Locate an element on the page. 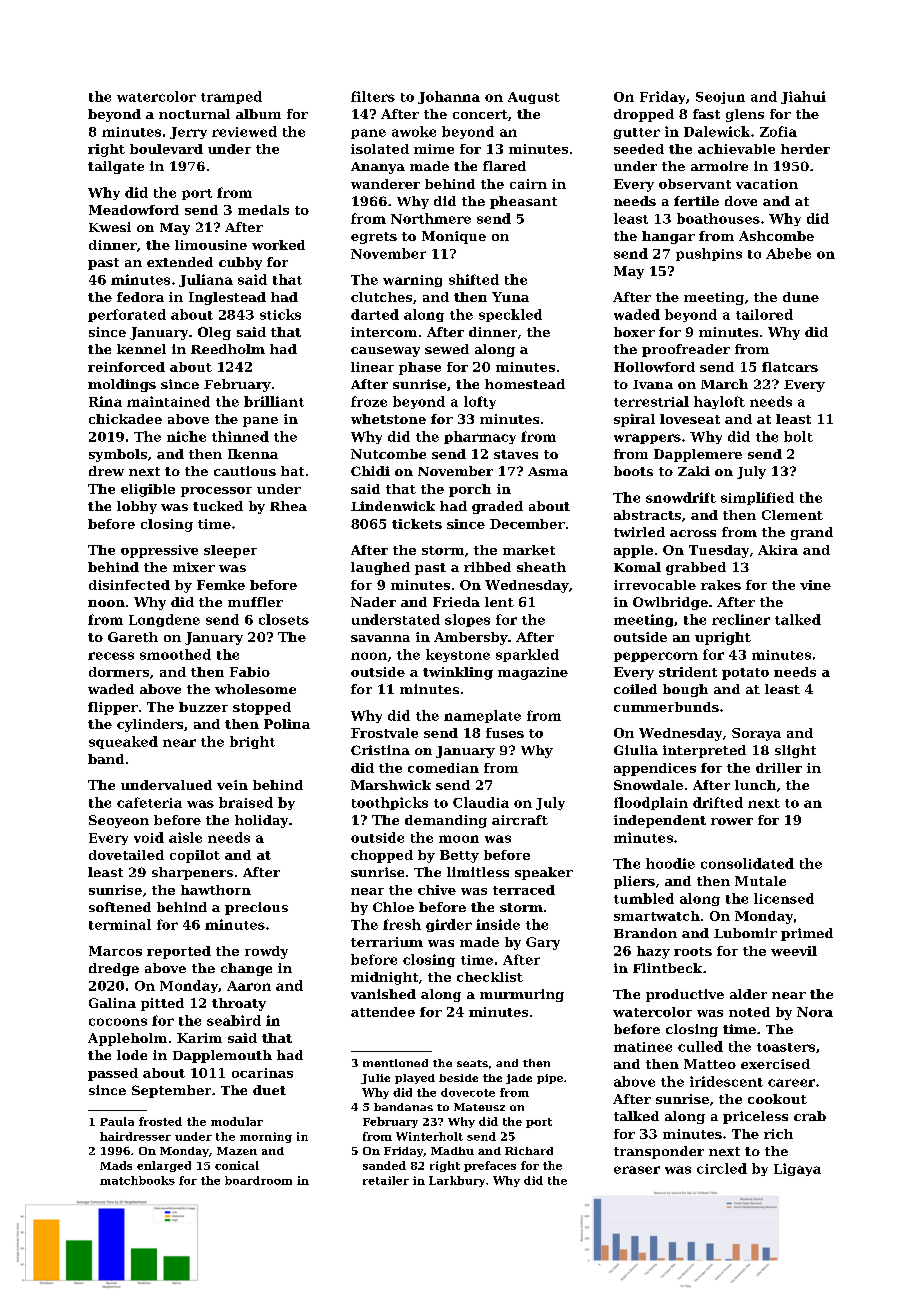 This image has height=1308, width=924. disinfected is located at coordinates (129, 585).
